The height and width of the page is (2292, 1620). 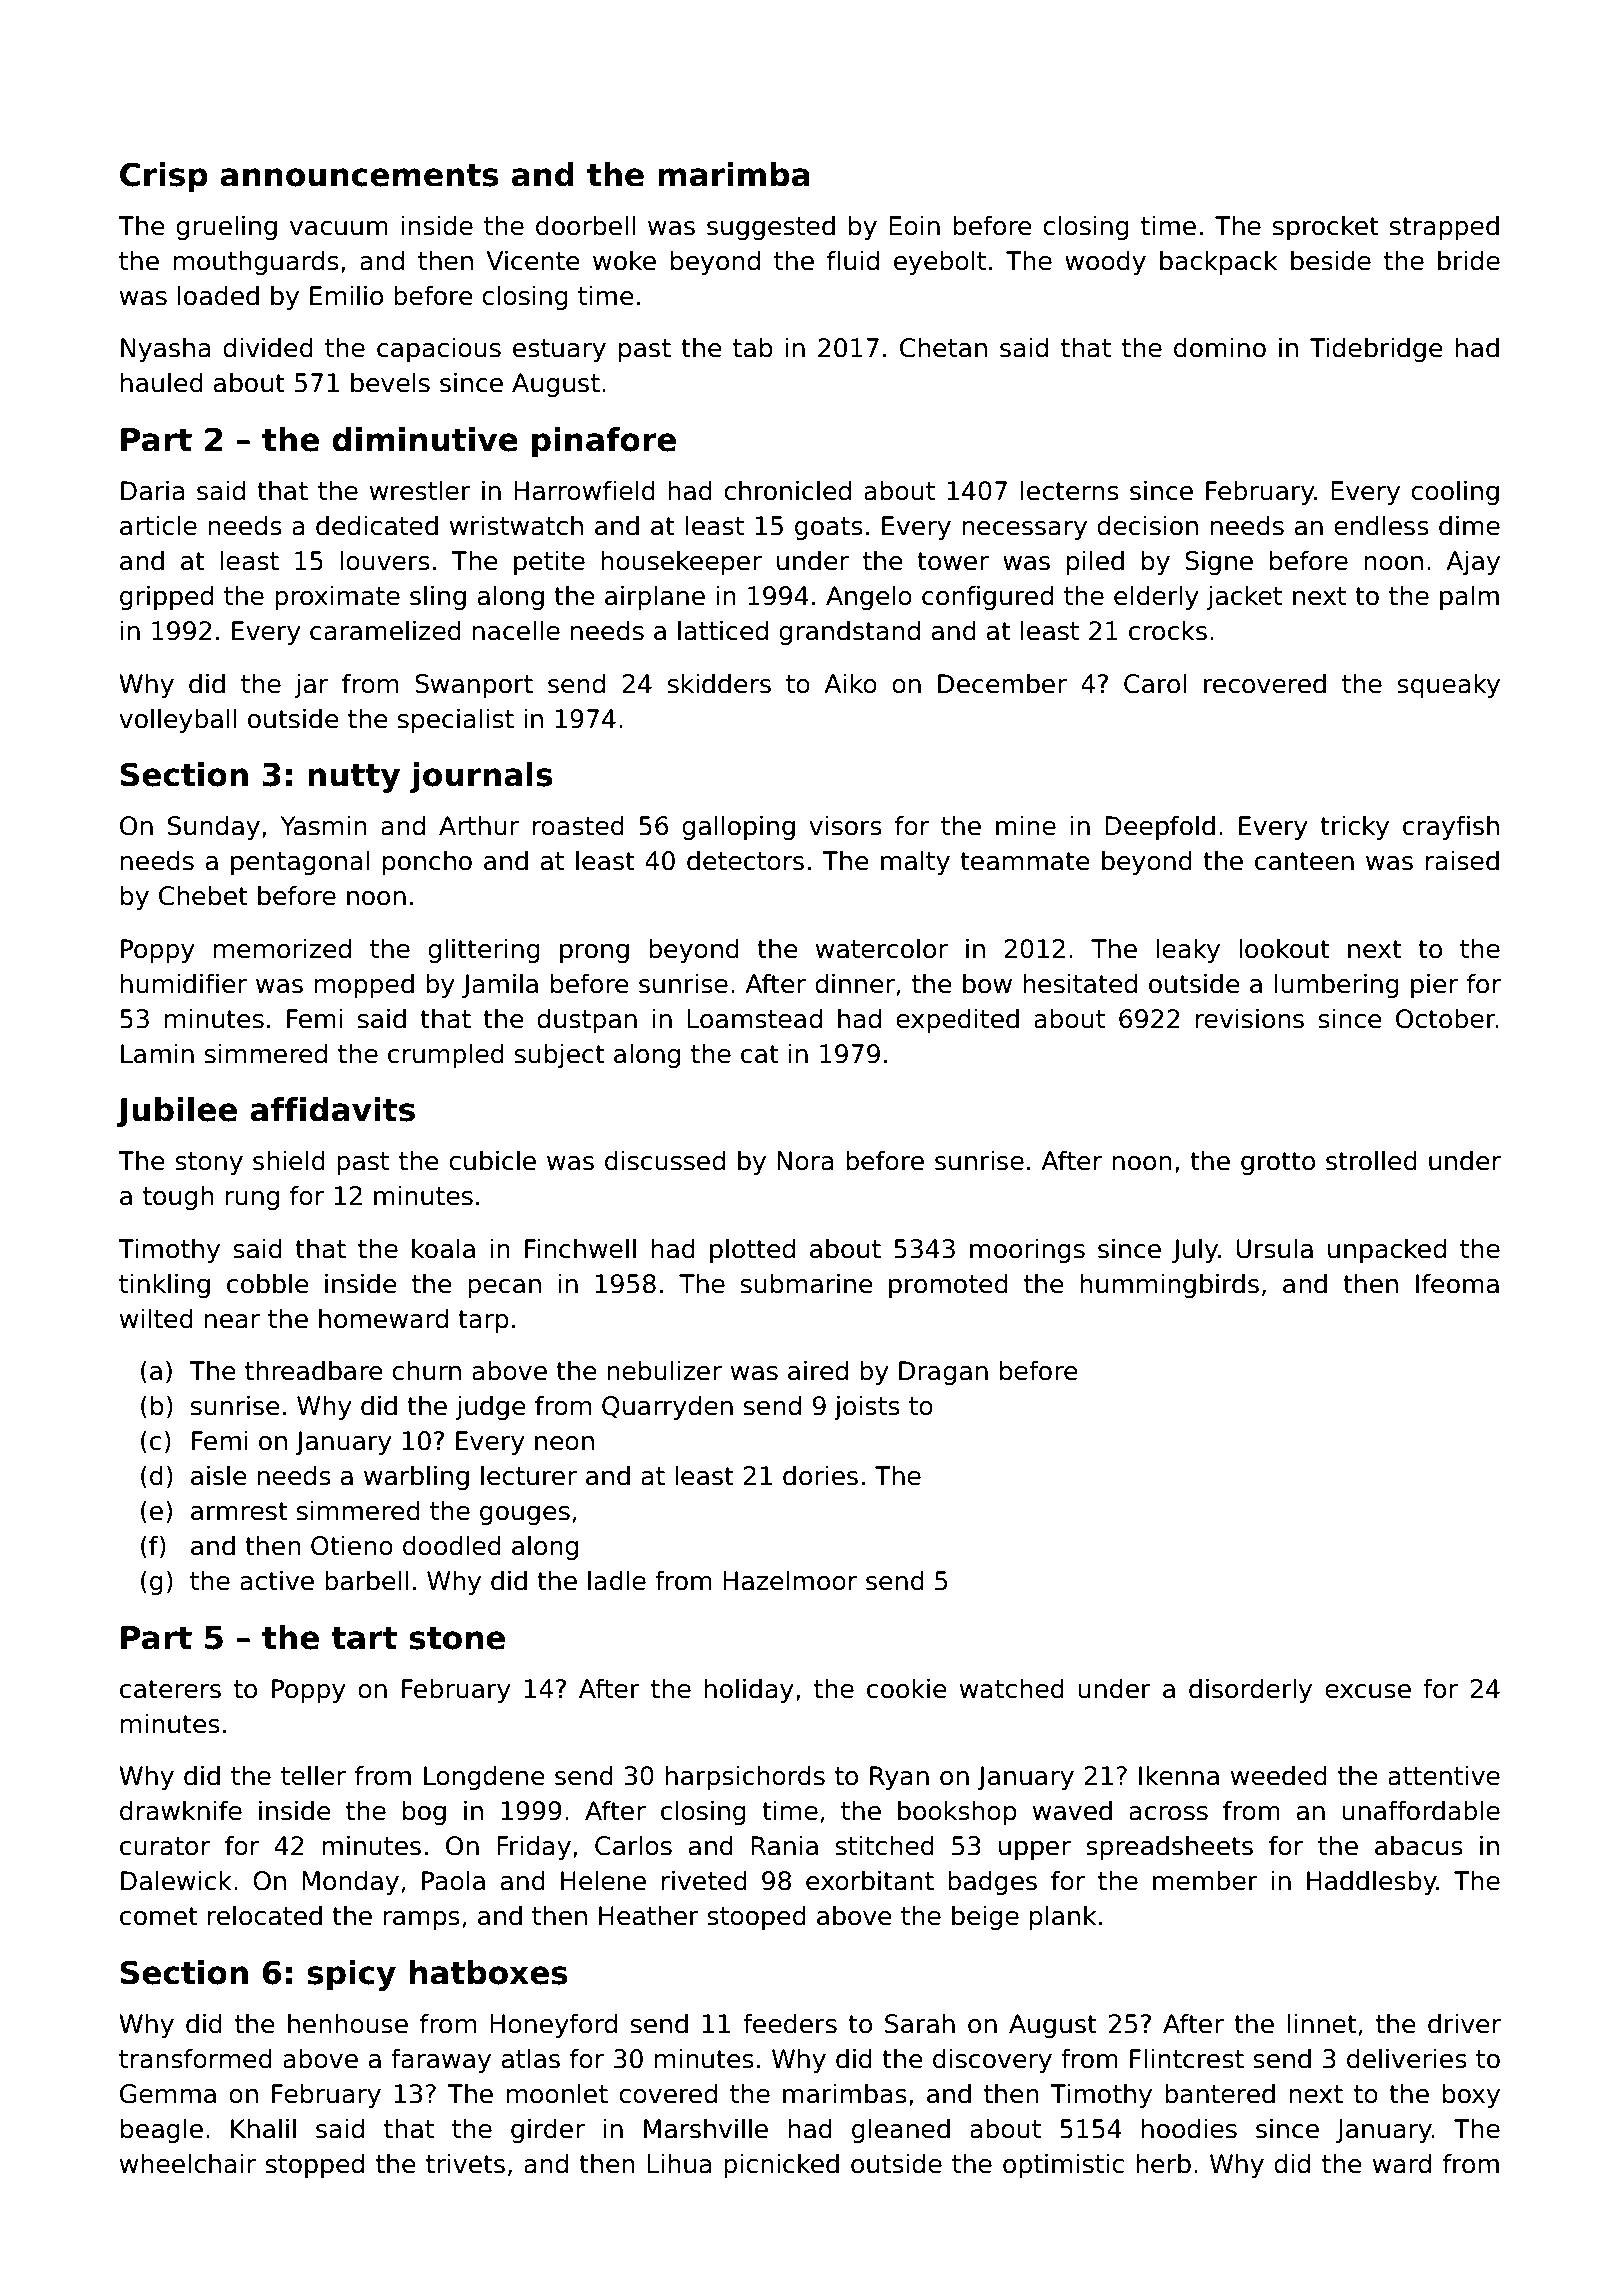 What do you see at coordinates (867, 1407) in the page?
I see `joists` at bounding box center [867, 1407].
